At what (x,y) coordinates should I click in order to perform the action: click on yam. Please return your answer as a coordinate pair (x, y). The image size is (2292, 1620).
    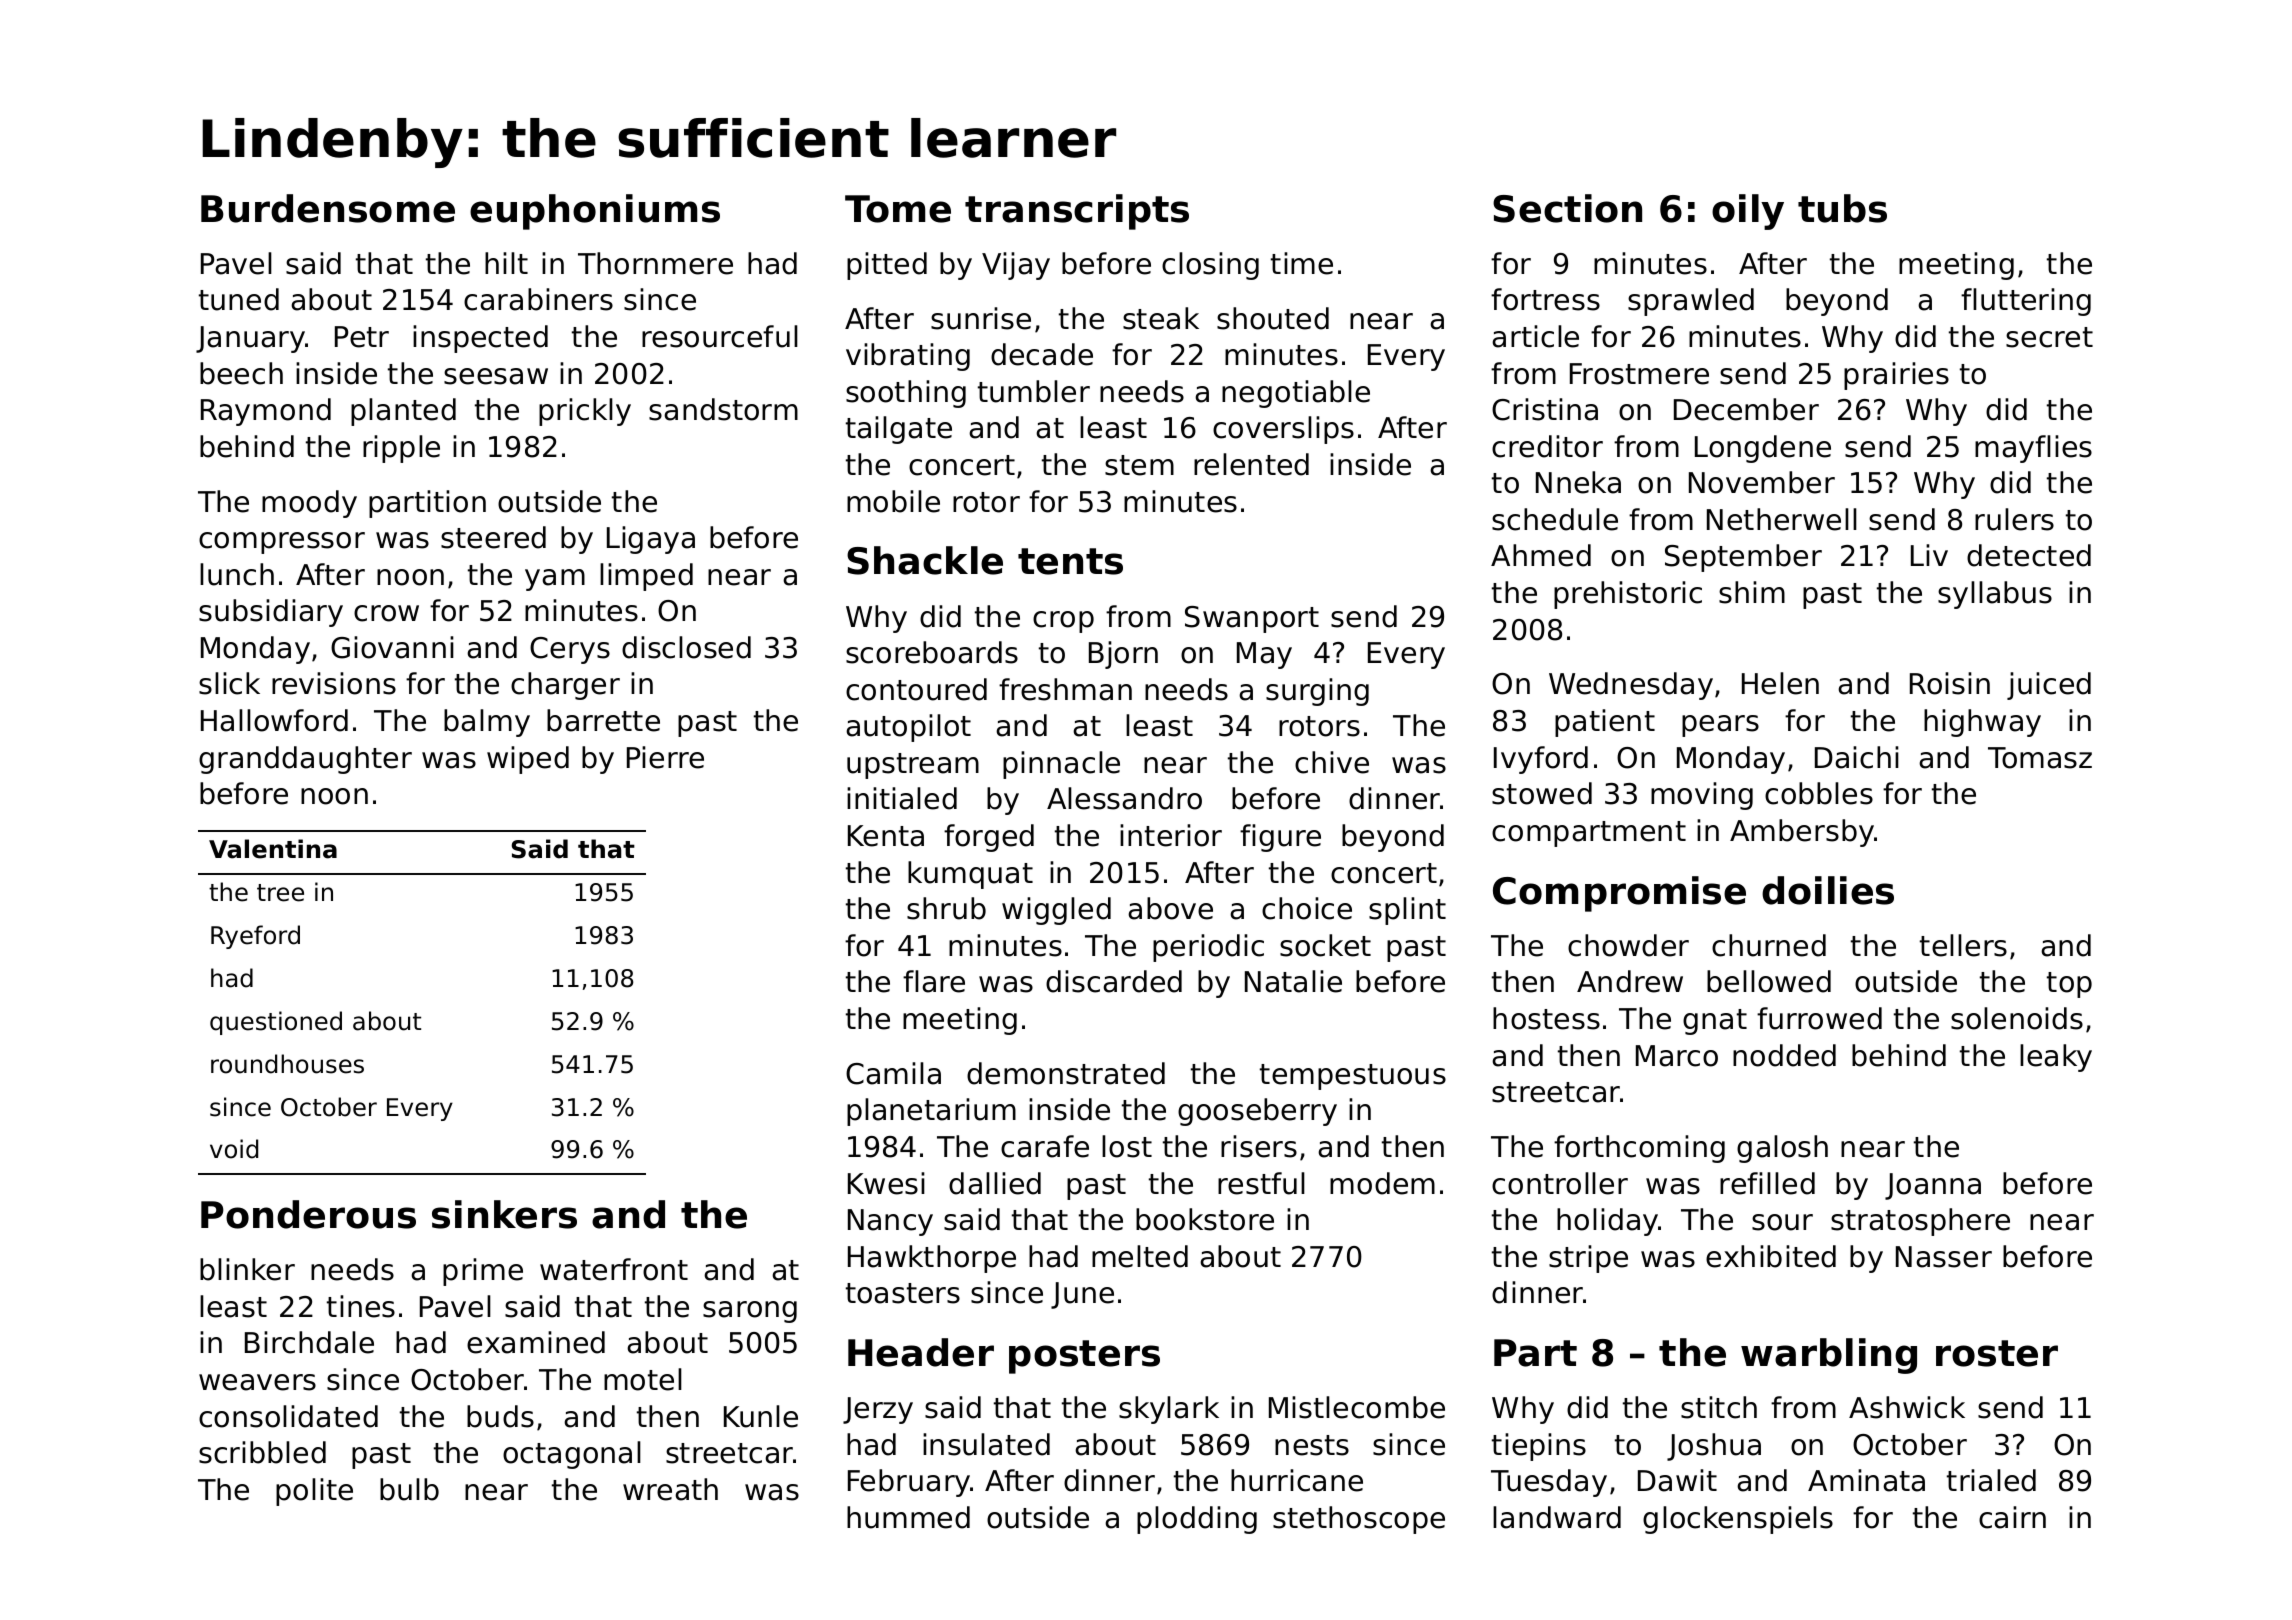
    Looking at the image, I should click on (555, 580).
